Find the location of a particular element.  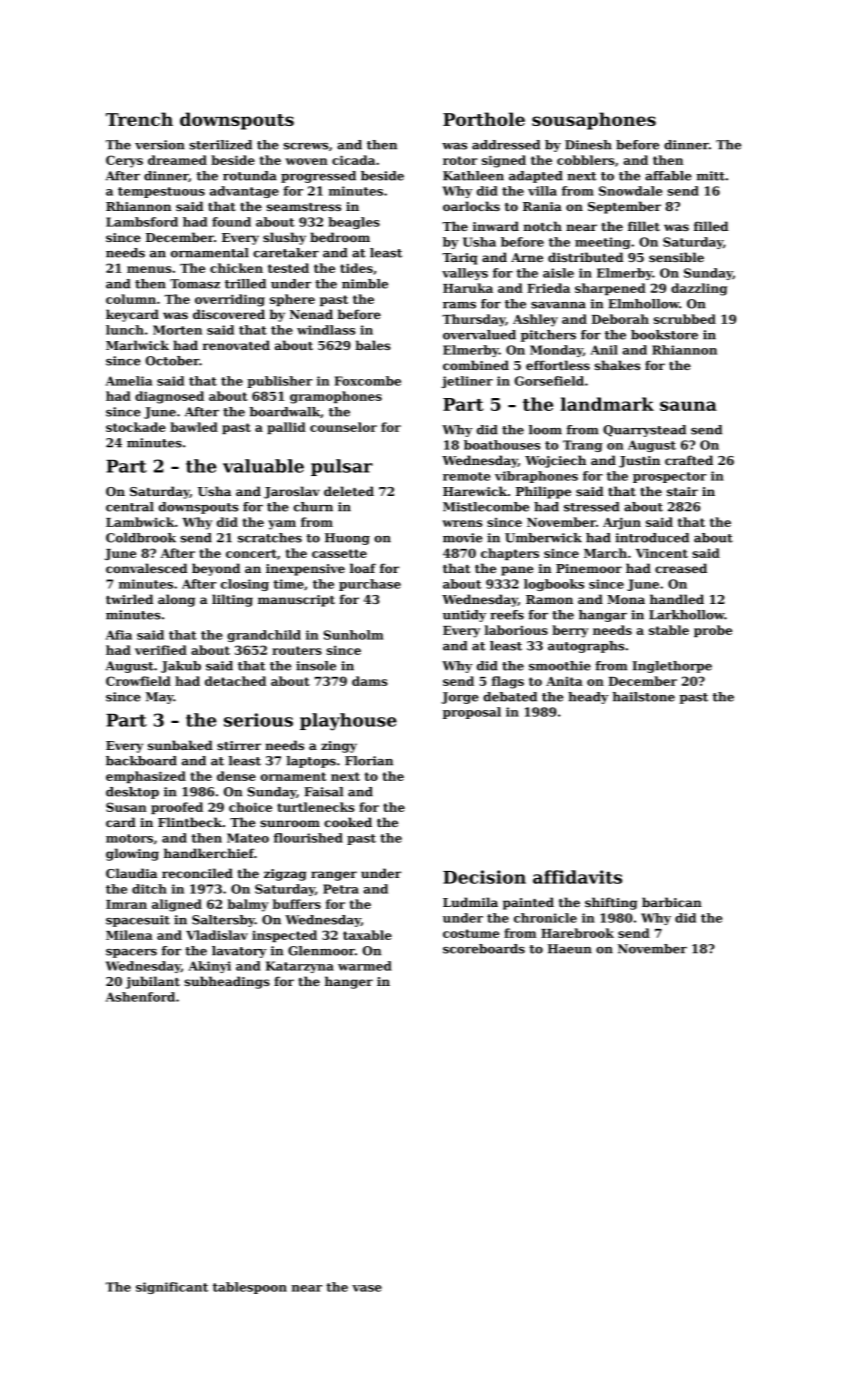

Tariq is located at coordinates (459, 259).
